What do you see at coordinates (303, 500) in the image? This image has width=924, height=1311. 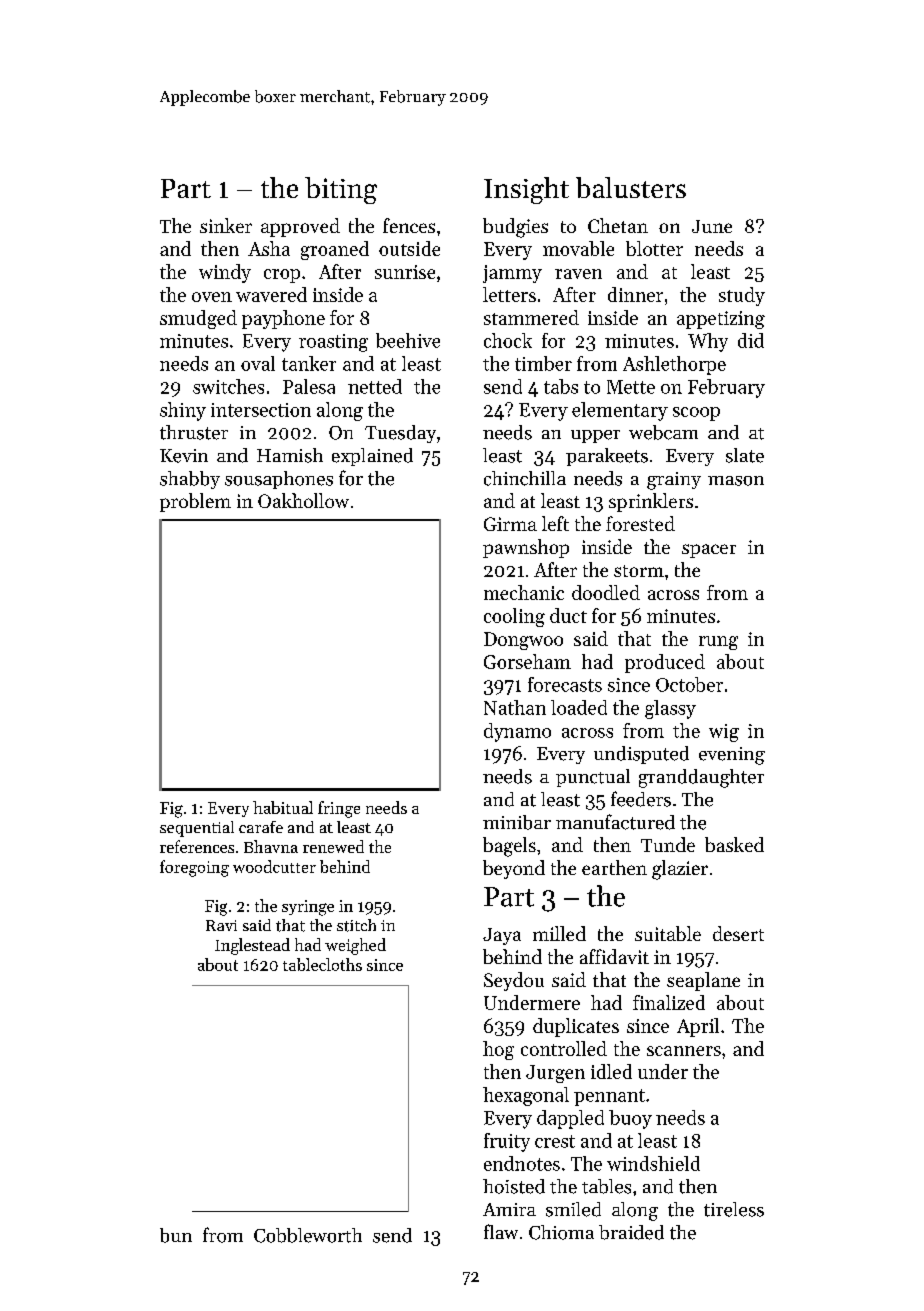 I see `Oakhollow` at bounding box center [303, 500].
